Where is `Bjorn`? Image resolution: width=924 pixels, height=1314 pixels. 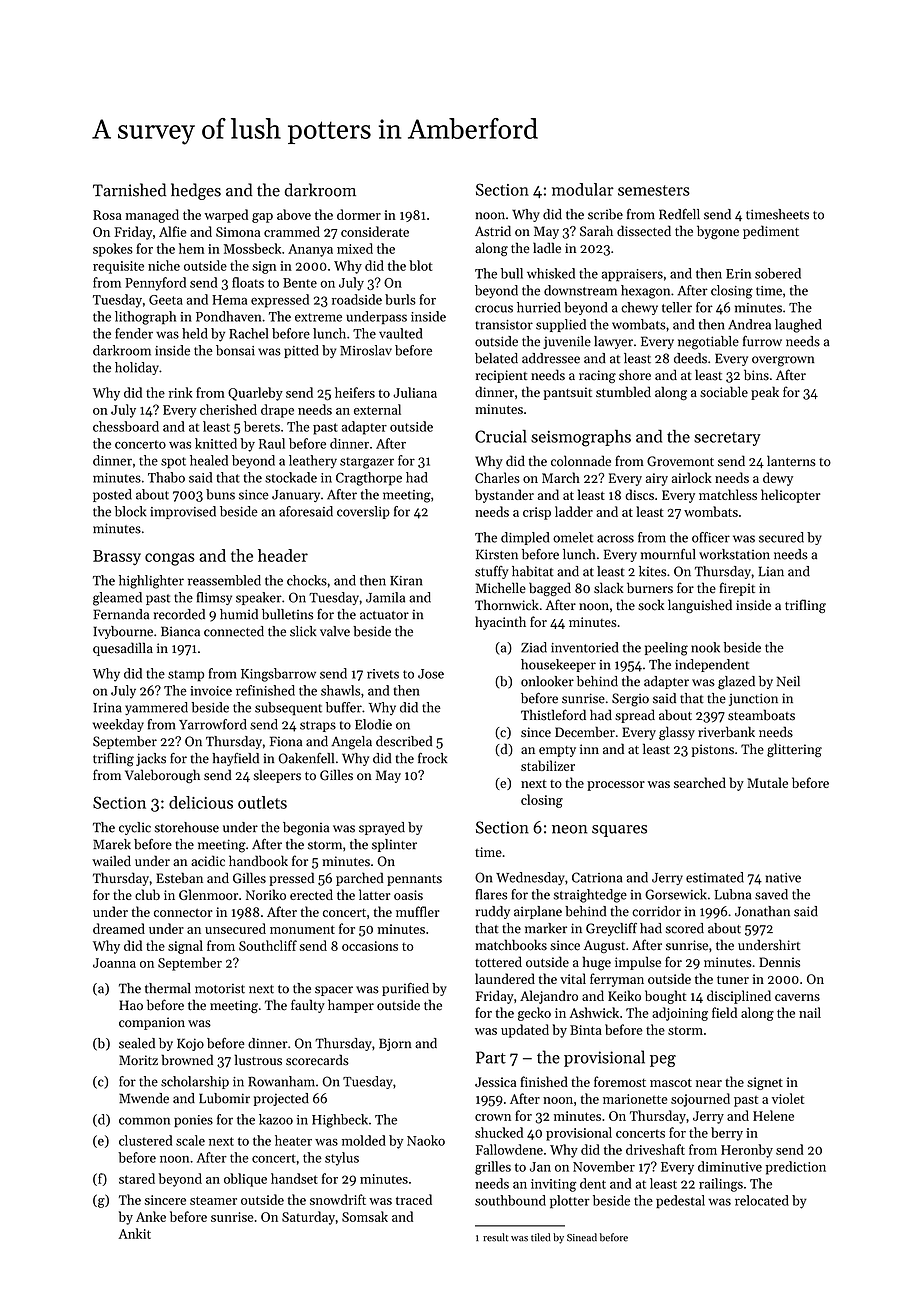
Bjorn is located at coordinates (395, 1044).
